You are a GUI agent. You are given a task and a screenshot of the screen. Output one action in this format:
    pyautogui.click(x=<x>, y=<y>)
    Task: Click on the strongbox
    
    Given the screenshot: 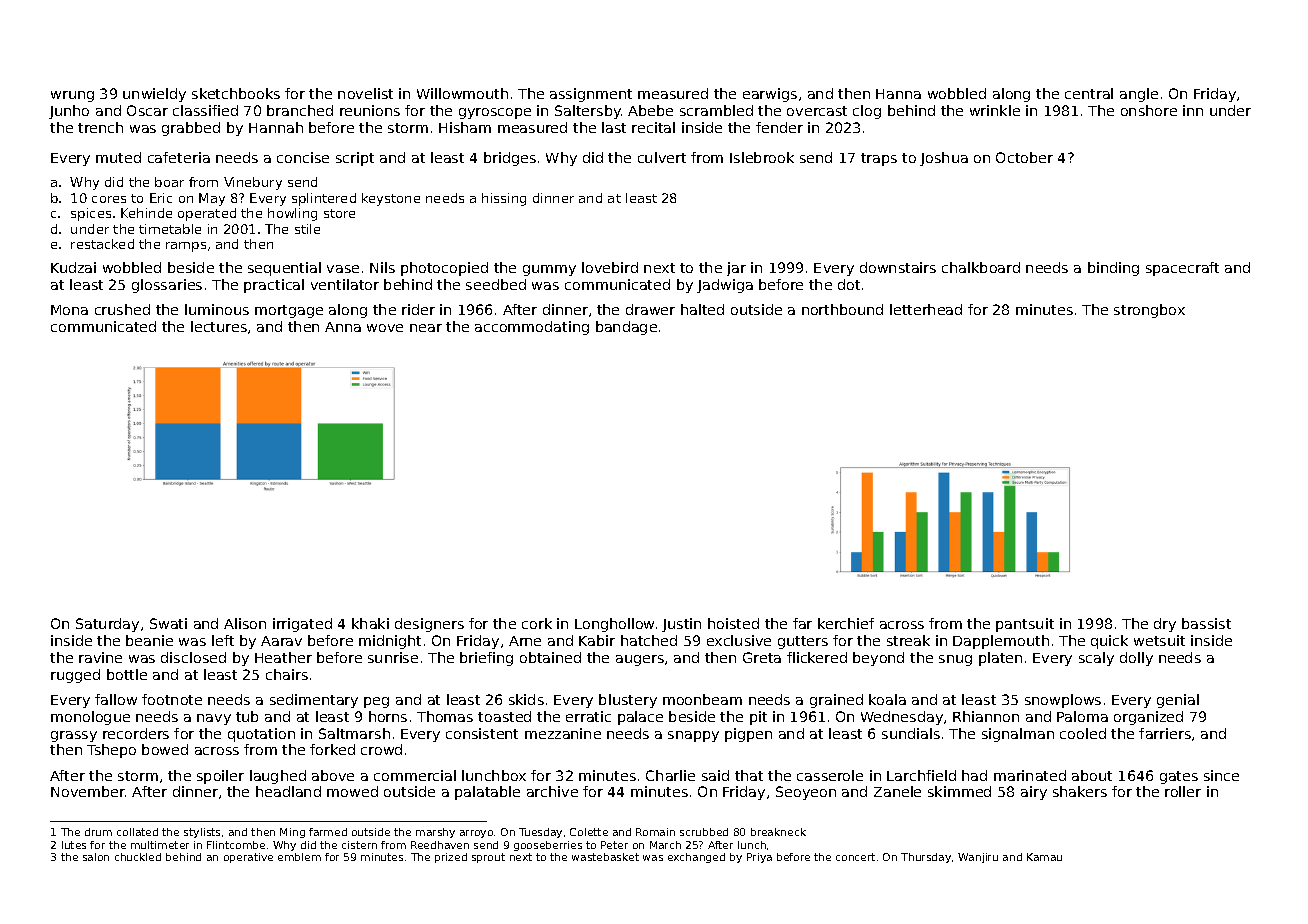 What is the action you would take?
    pyautogui.click(x=1149, y=311)
